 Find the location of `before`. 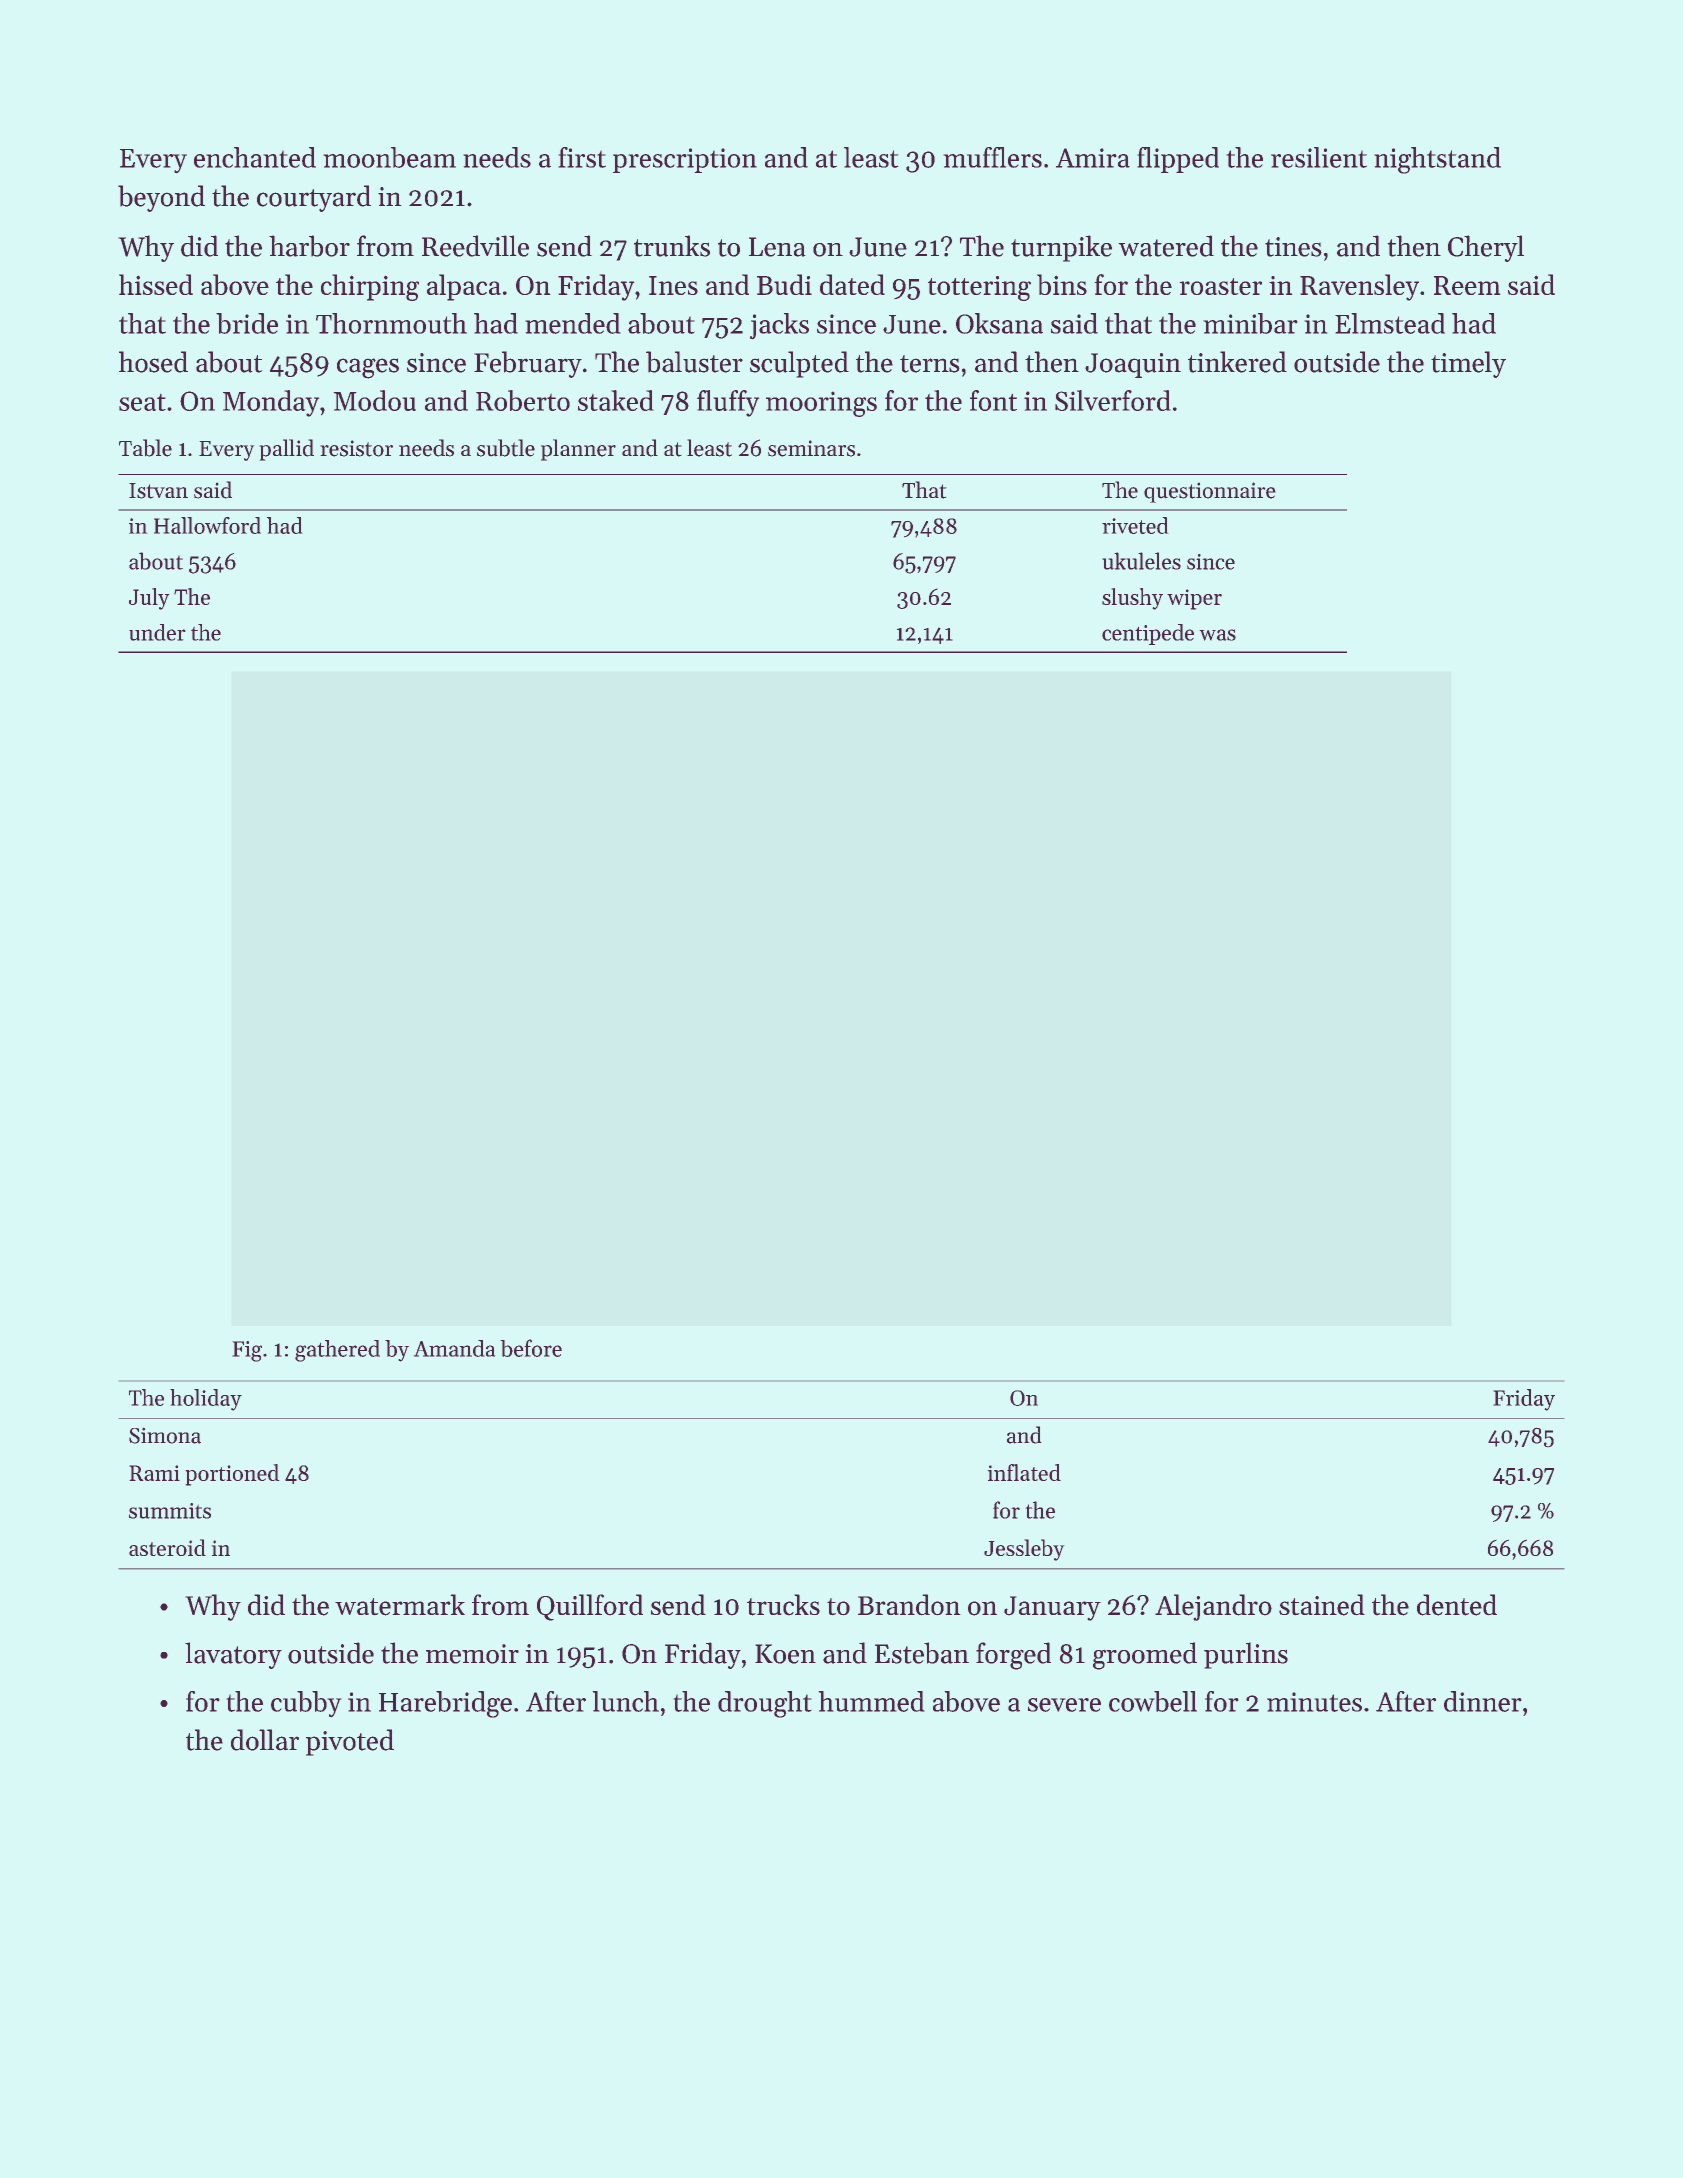

before is located at coordinates (531, 1348).
